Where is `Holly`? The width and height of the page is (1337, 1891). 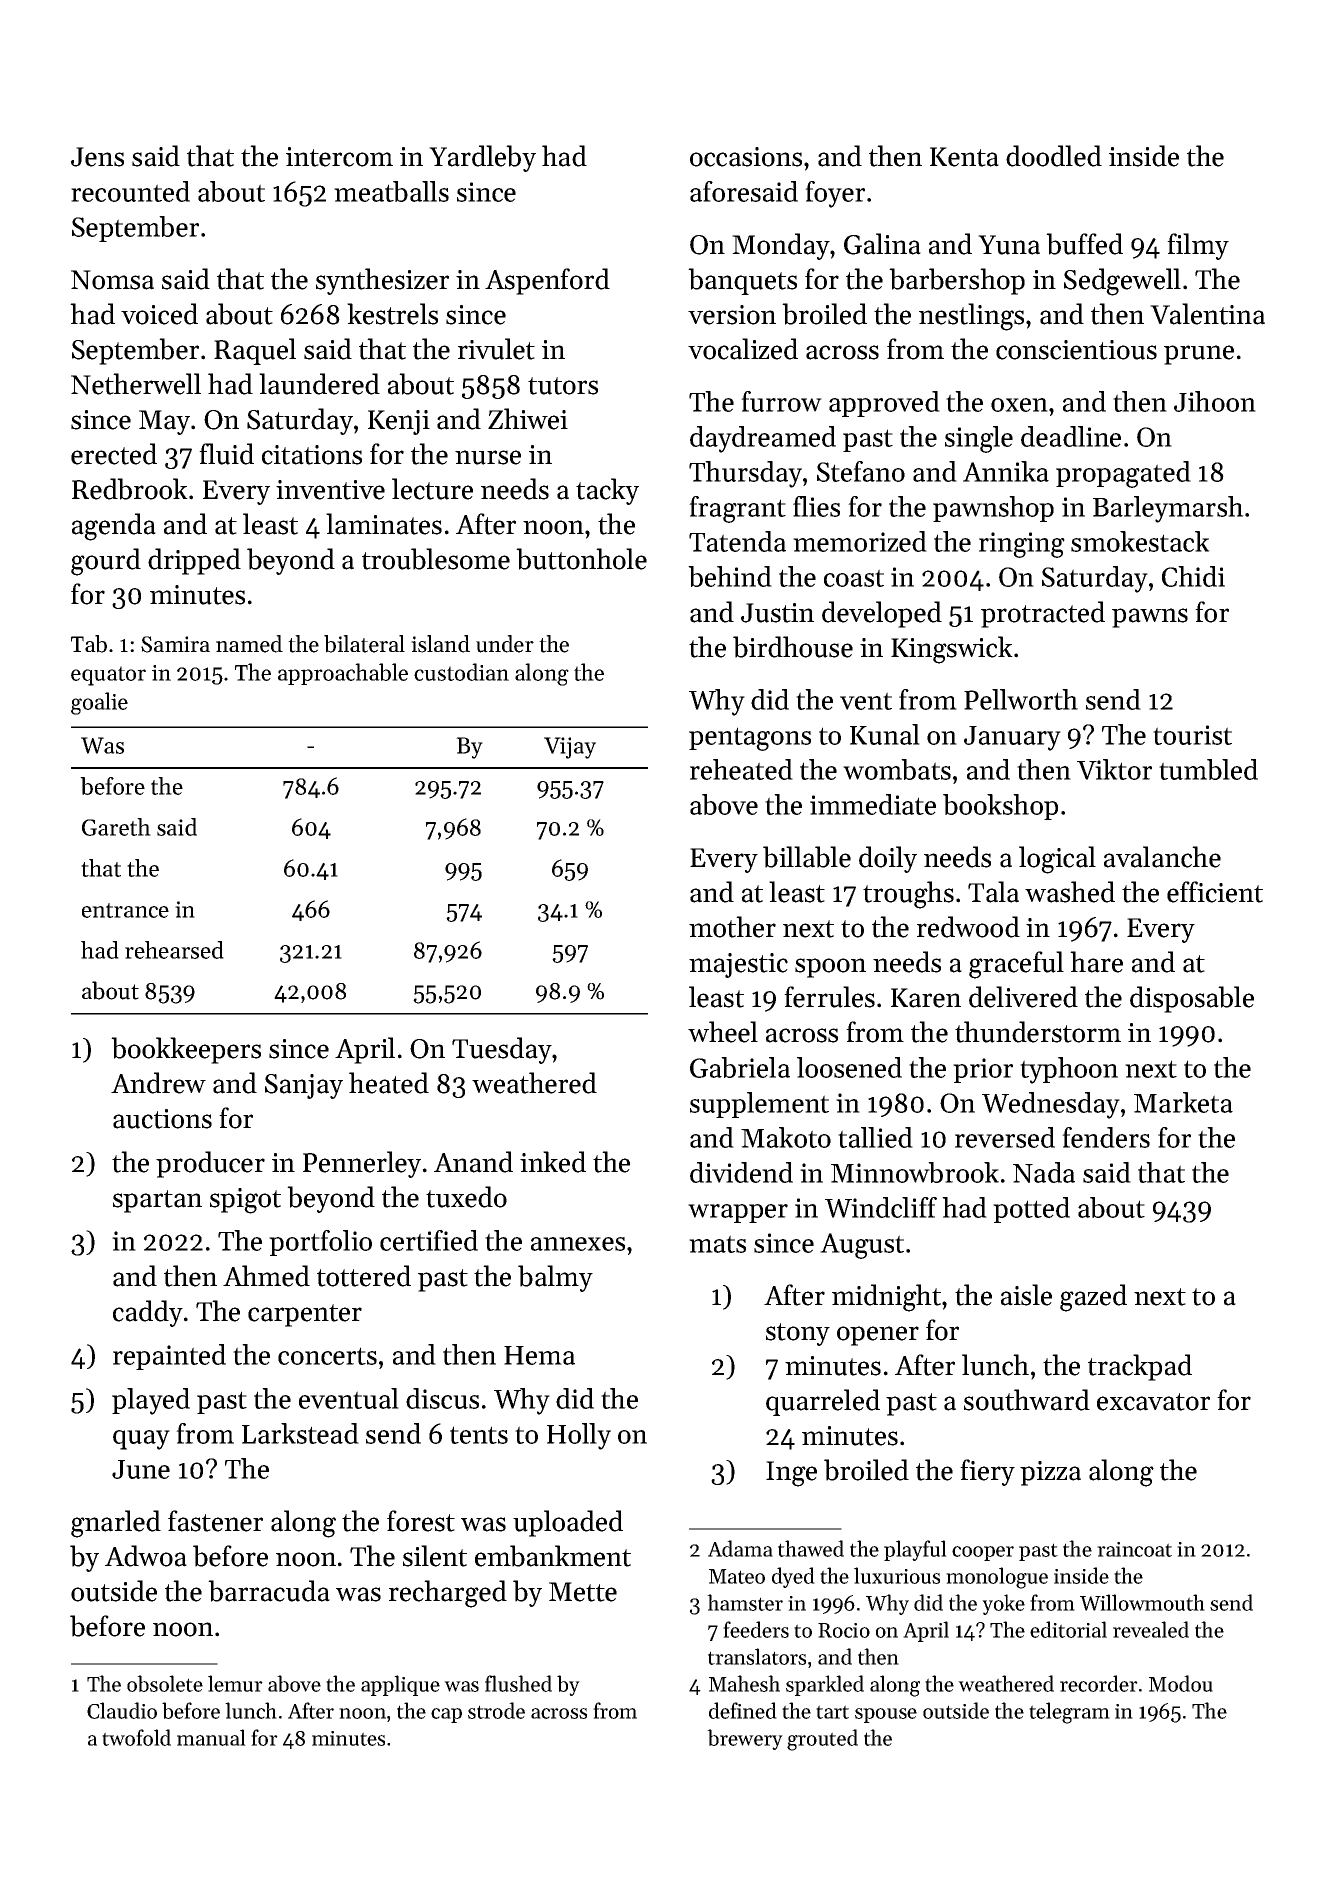 Holly is located at coordinates (579, 1436).
